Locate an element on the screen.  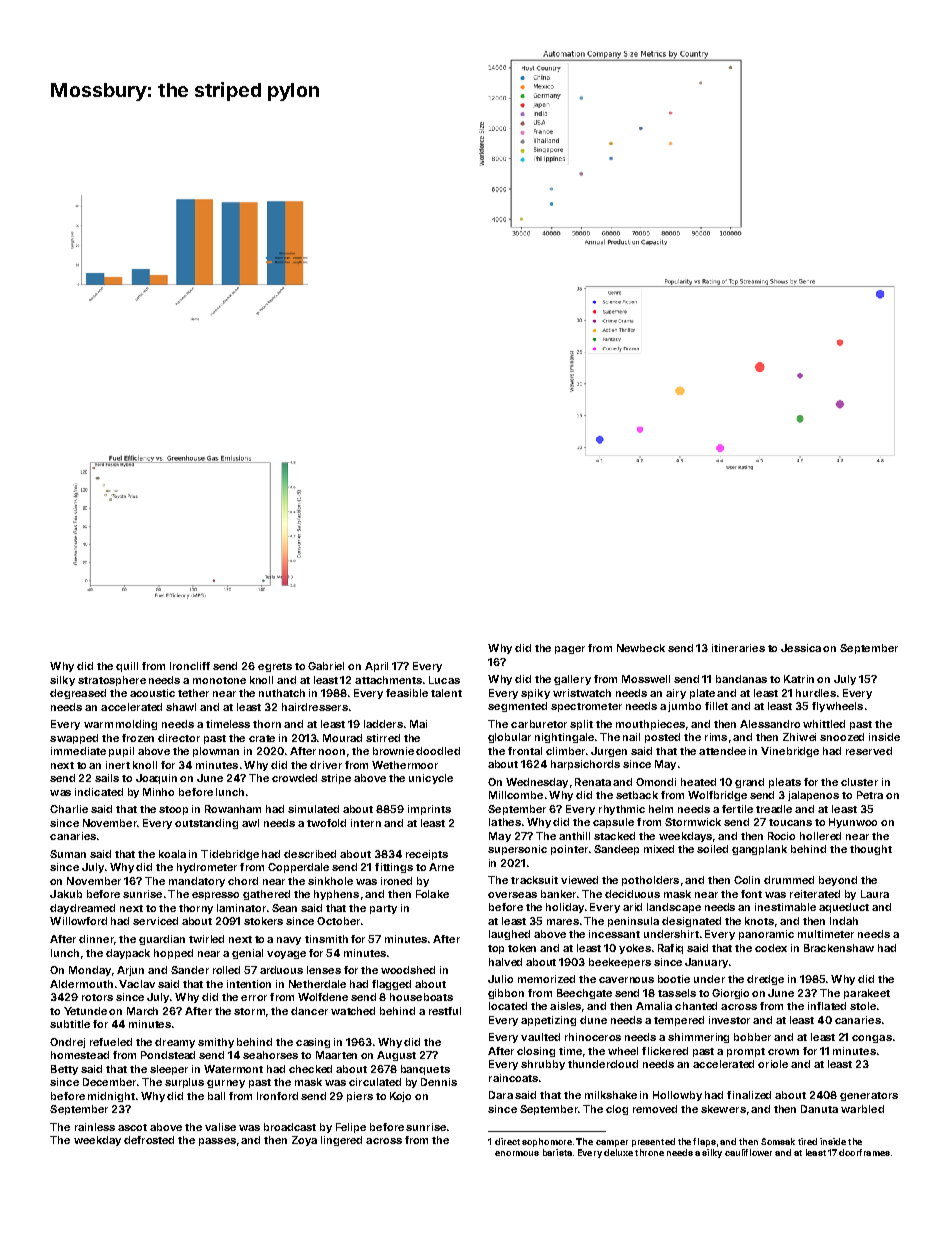
helm is located at coordinates (661, 809).
